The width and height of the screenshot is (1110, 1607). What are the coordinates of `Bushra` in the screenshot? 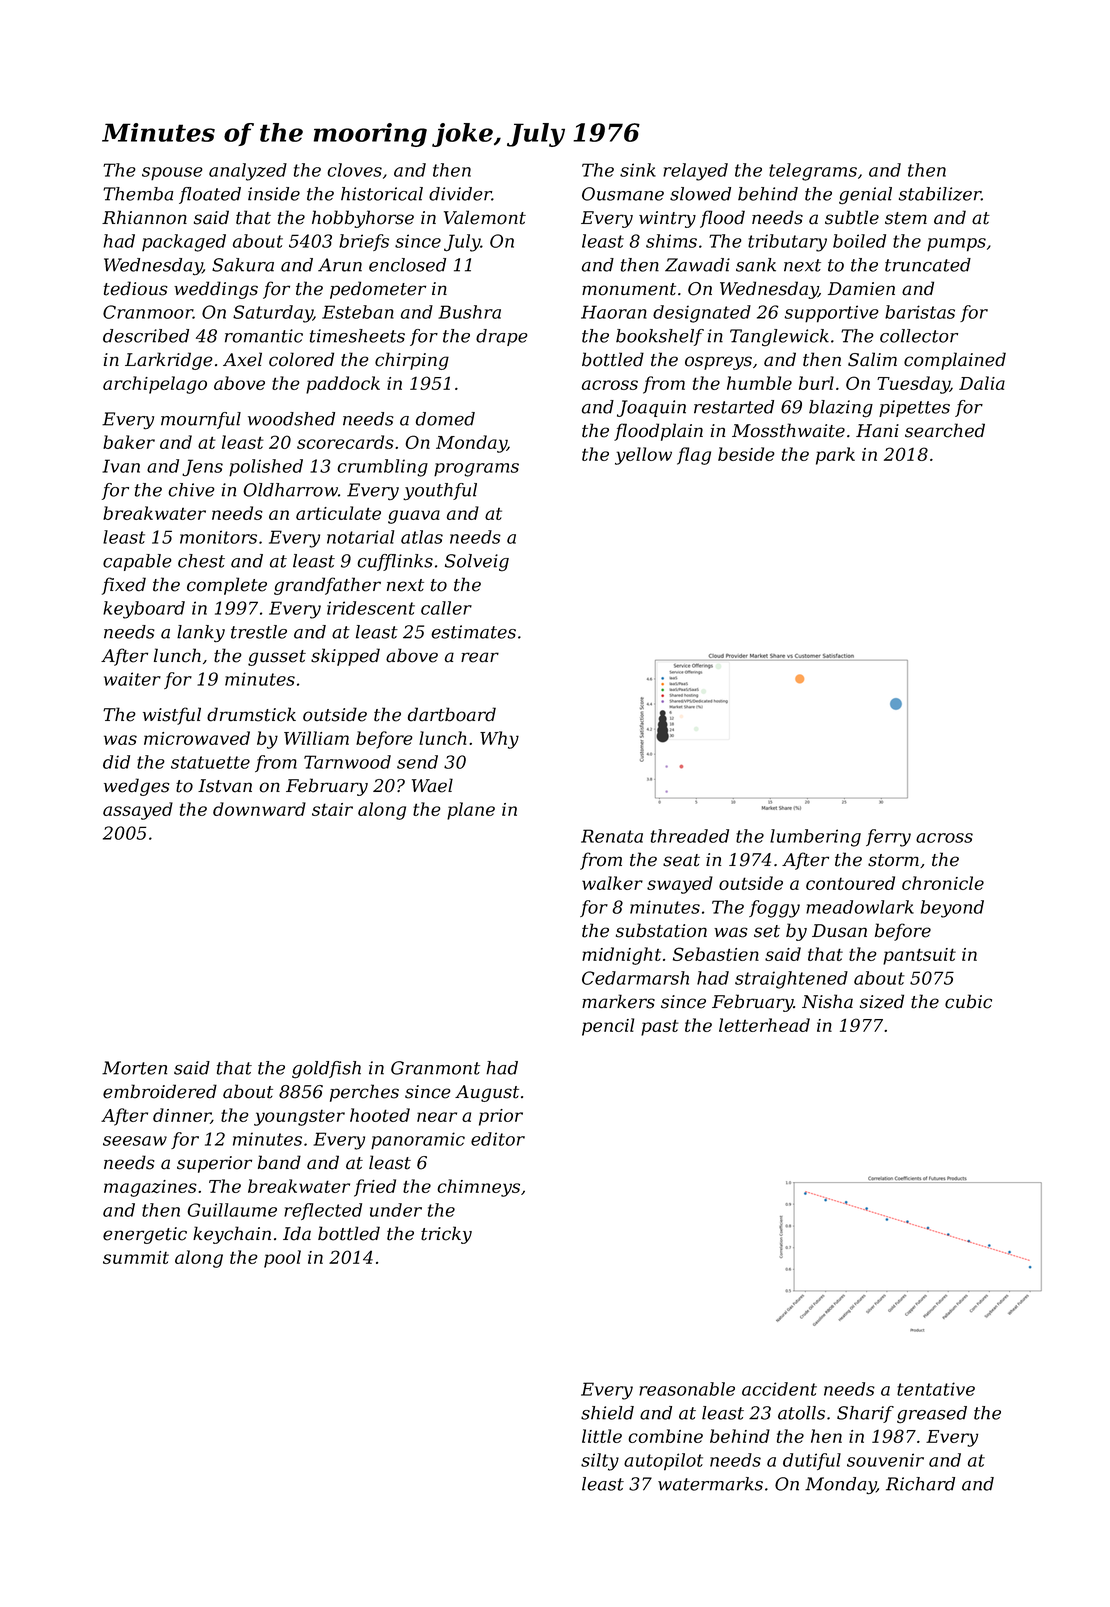 It's located at (469, 312).
